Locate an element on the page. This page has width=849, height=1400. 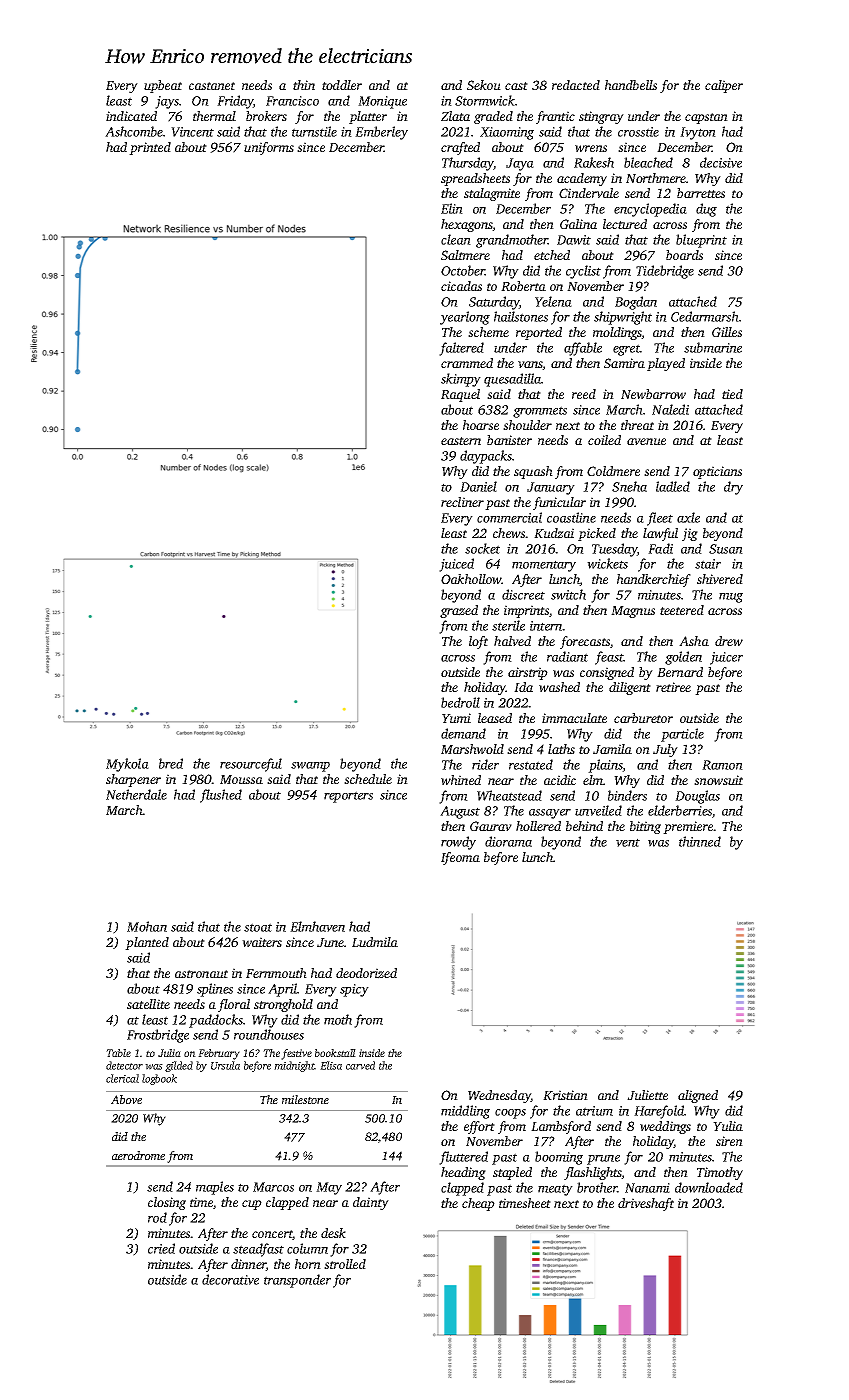
juiced is located at coordinates (456, 565).
